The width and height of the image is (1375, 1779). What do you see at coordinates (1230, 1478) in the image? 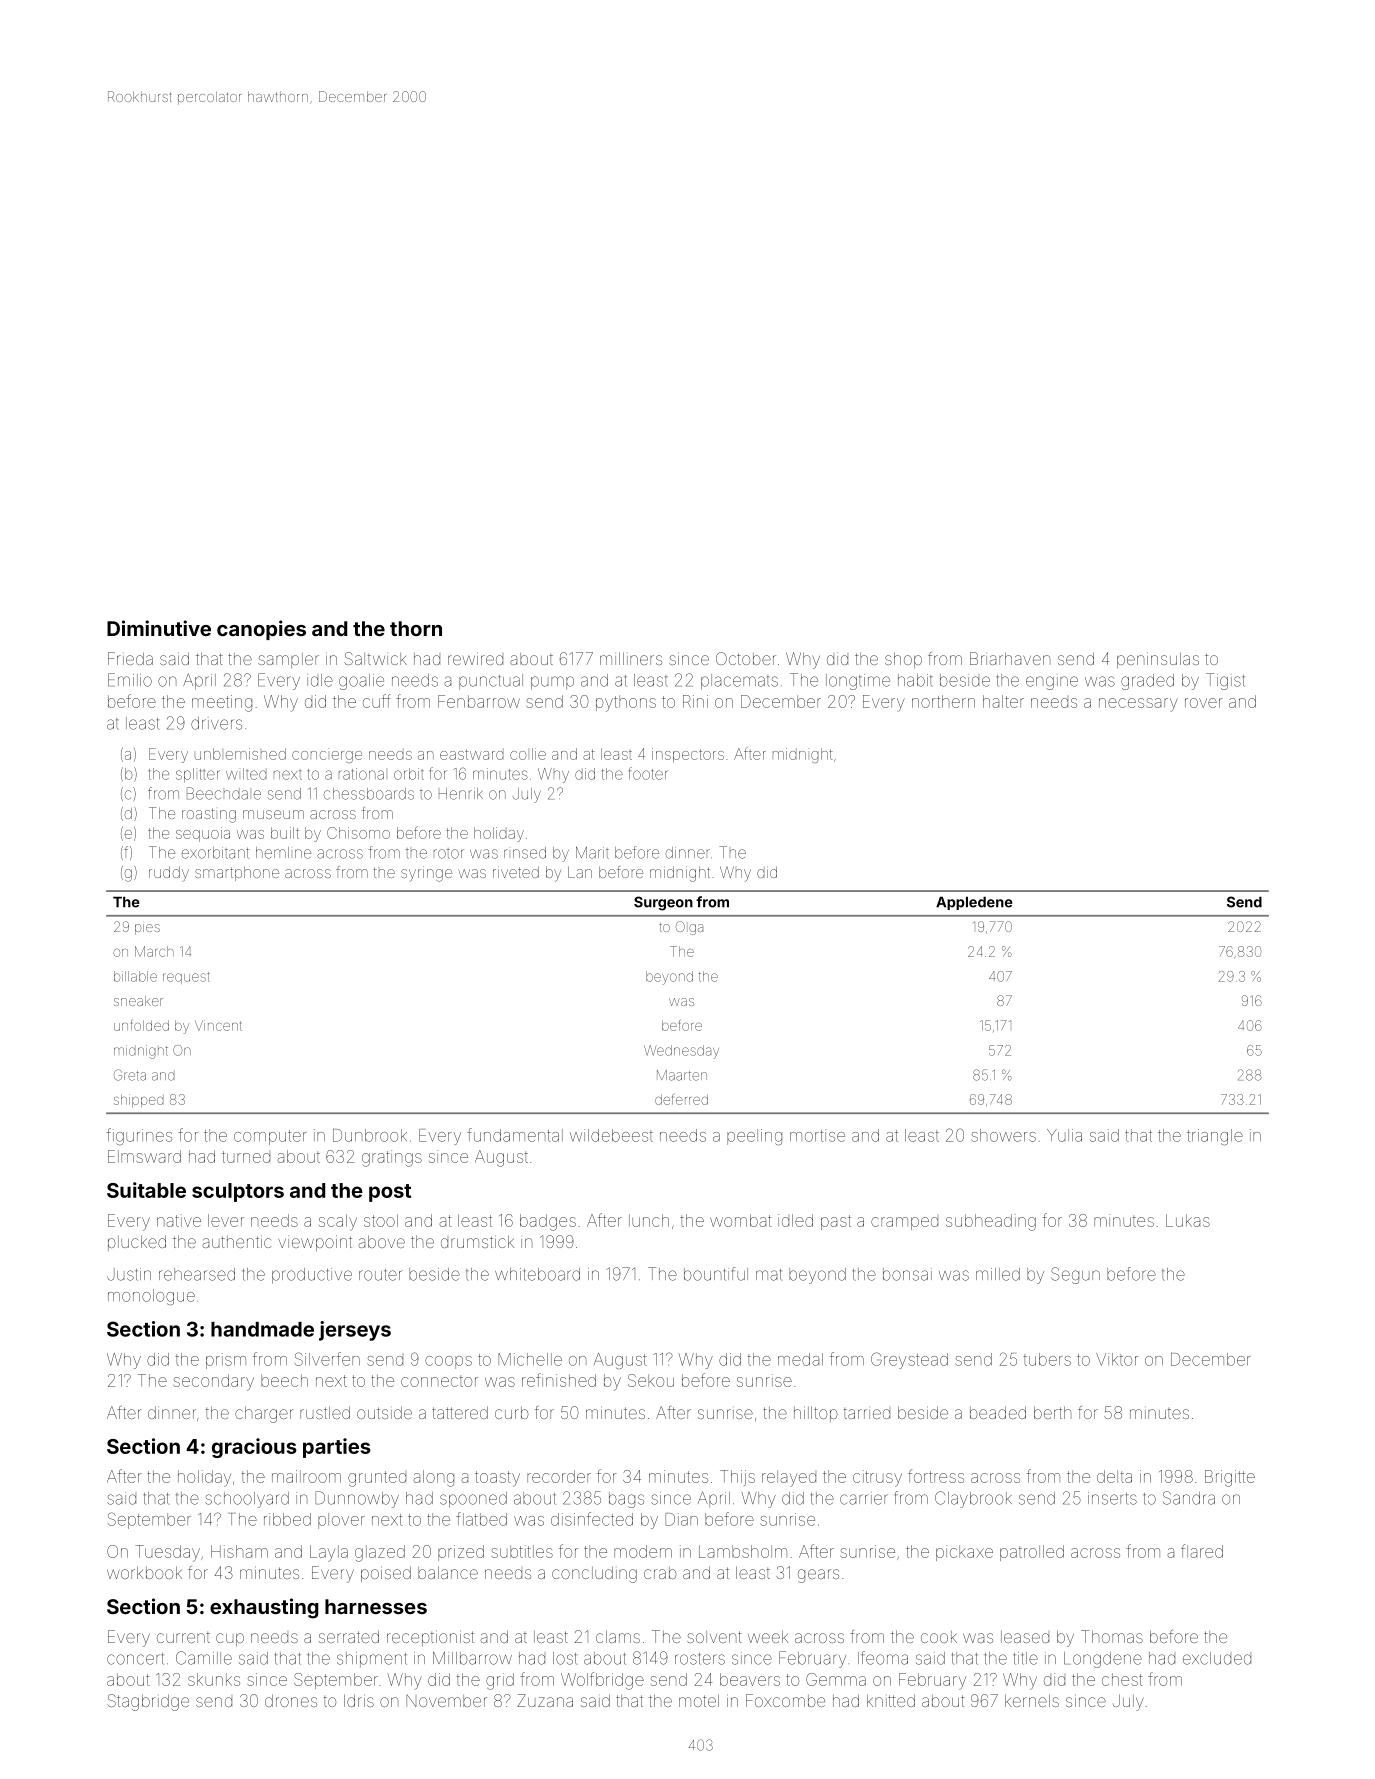
I see `Brigitte` at bounding box center [1230, 1478].
